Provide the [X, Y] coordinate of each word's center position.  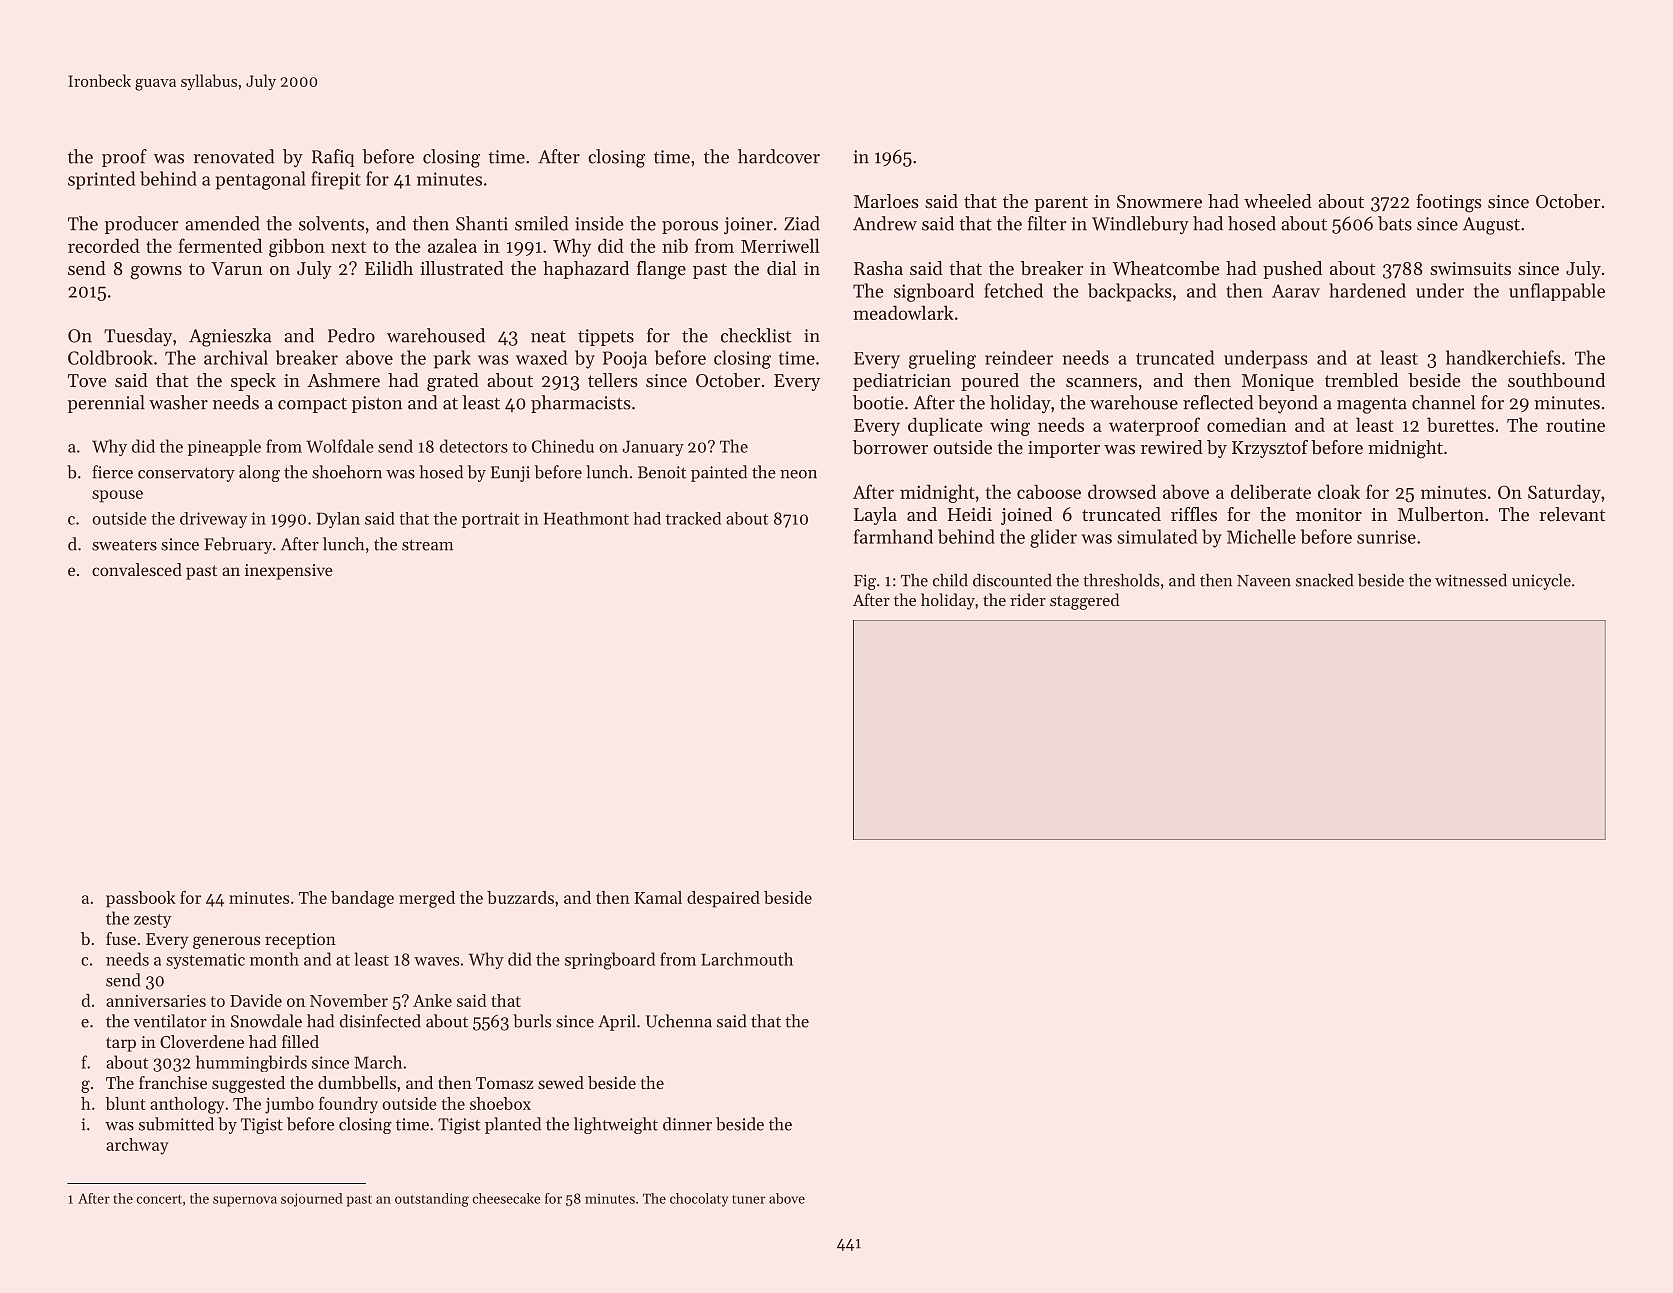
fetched [1013, 290]
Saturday [1564, 493]
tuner [749, 1199]
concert [159, 1199]
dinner [687, 1124]
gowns [156, 273]
